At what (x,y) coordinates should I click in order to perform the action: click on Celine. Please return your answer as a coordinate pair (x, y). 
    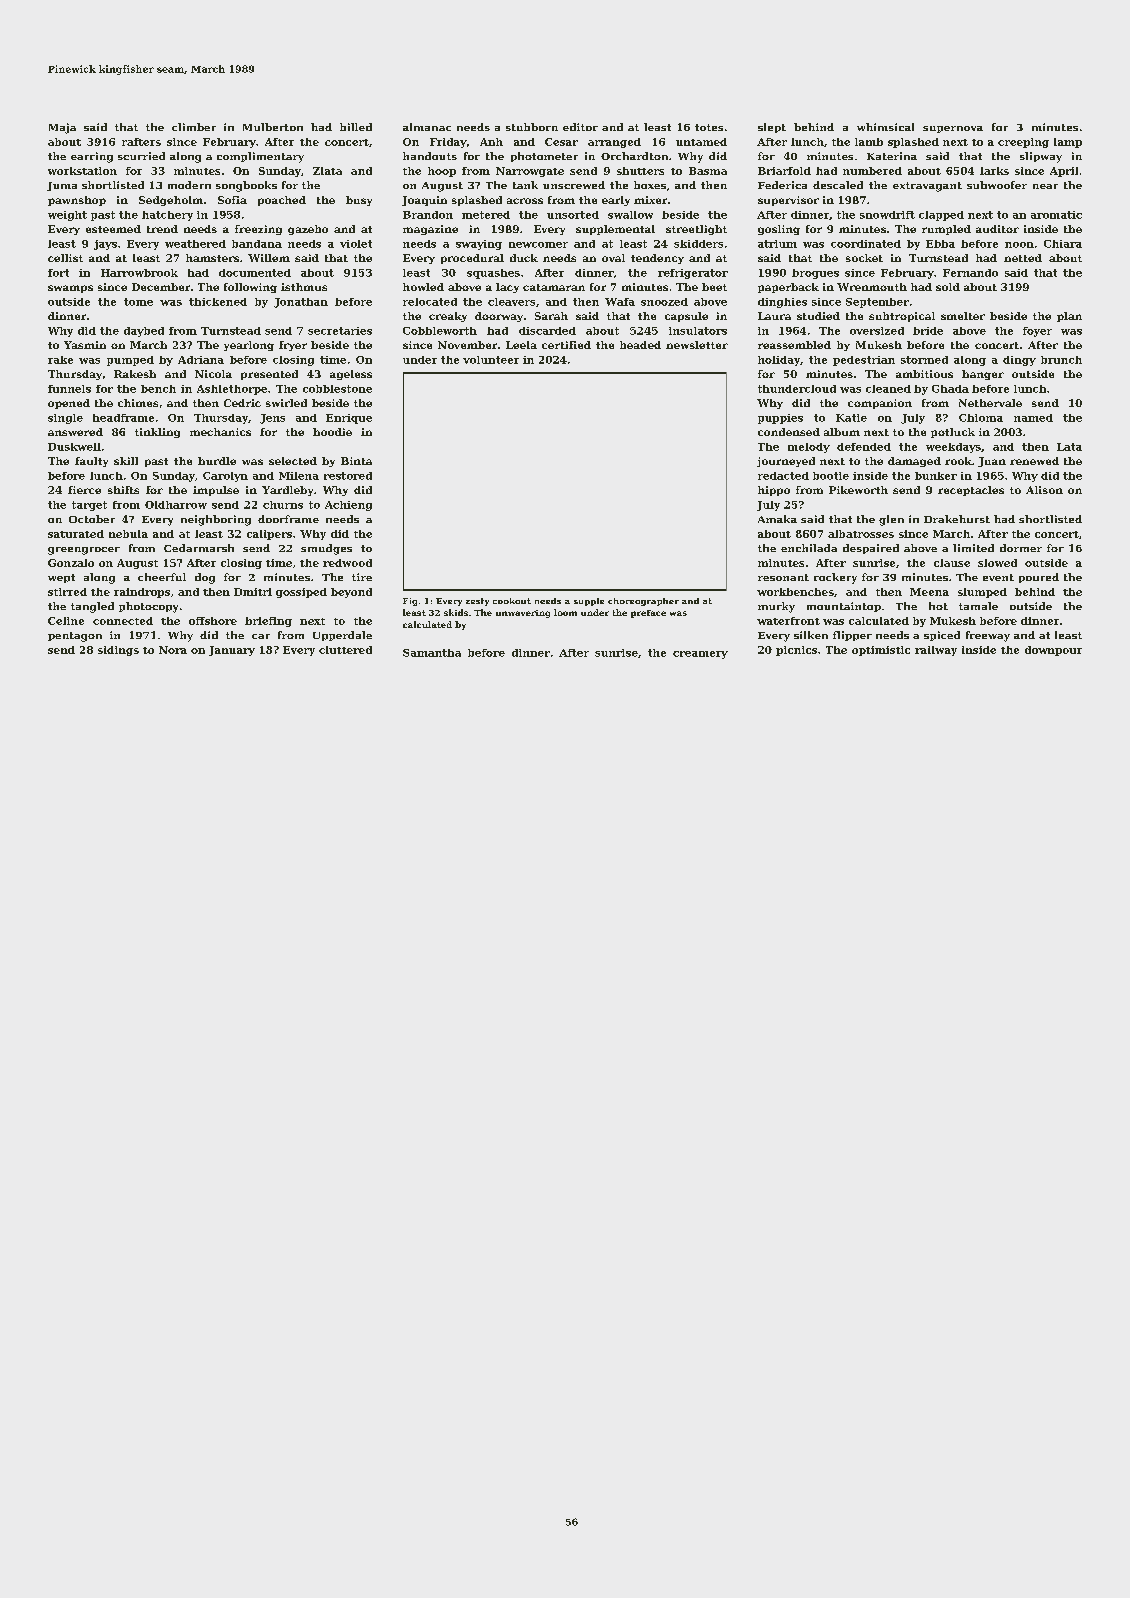
    Looking at the image, I should click on (66, 621).
